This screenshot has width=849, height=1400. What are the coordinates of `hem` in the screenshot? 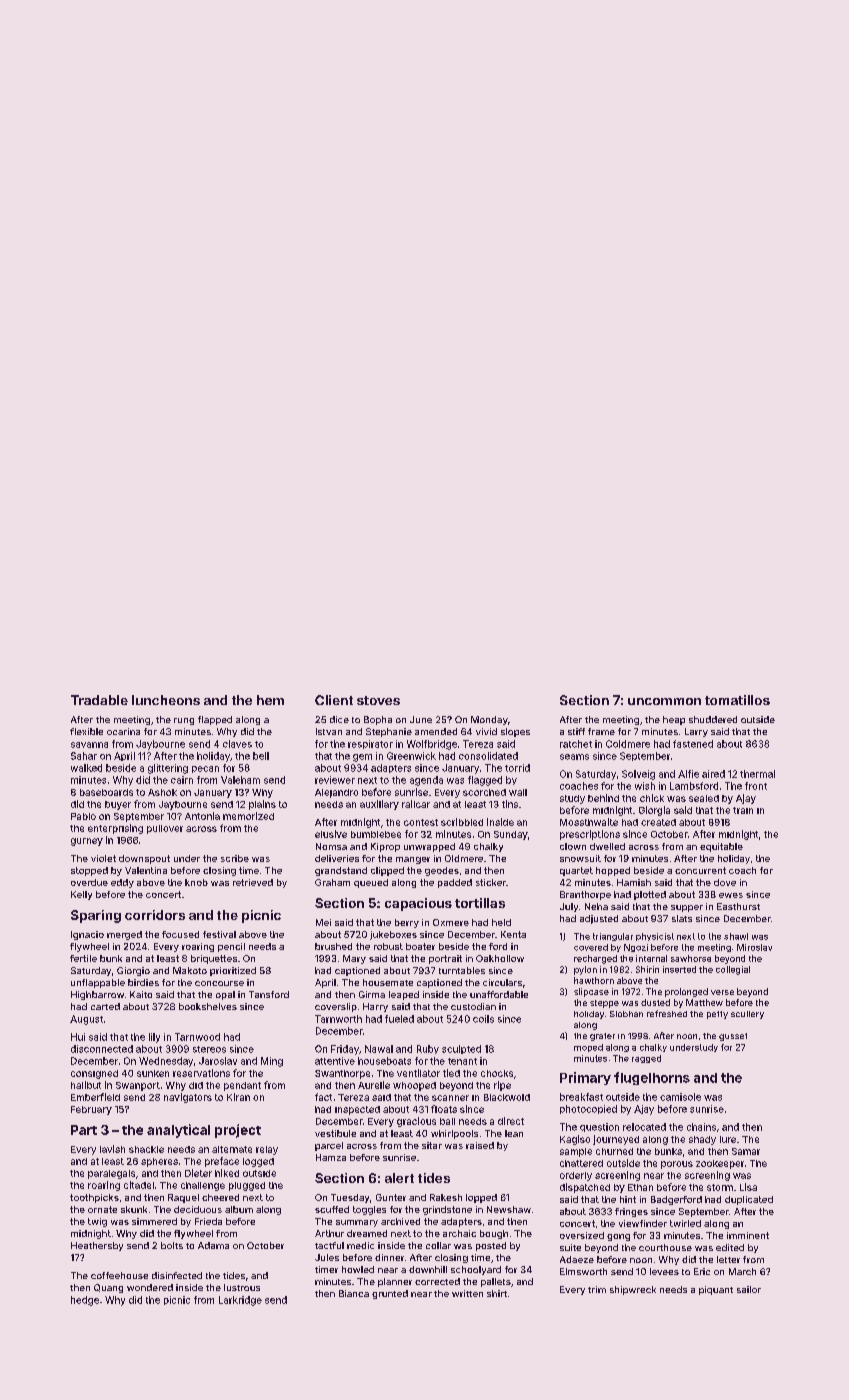 It's located at (270, 700).
